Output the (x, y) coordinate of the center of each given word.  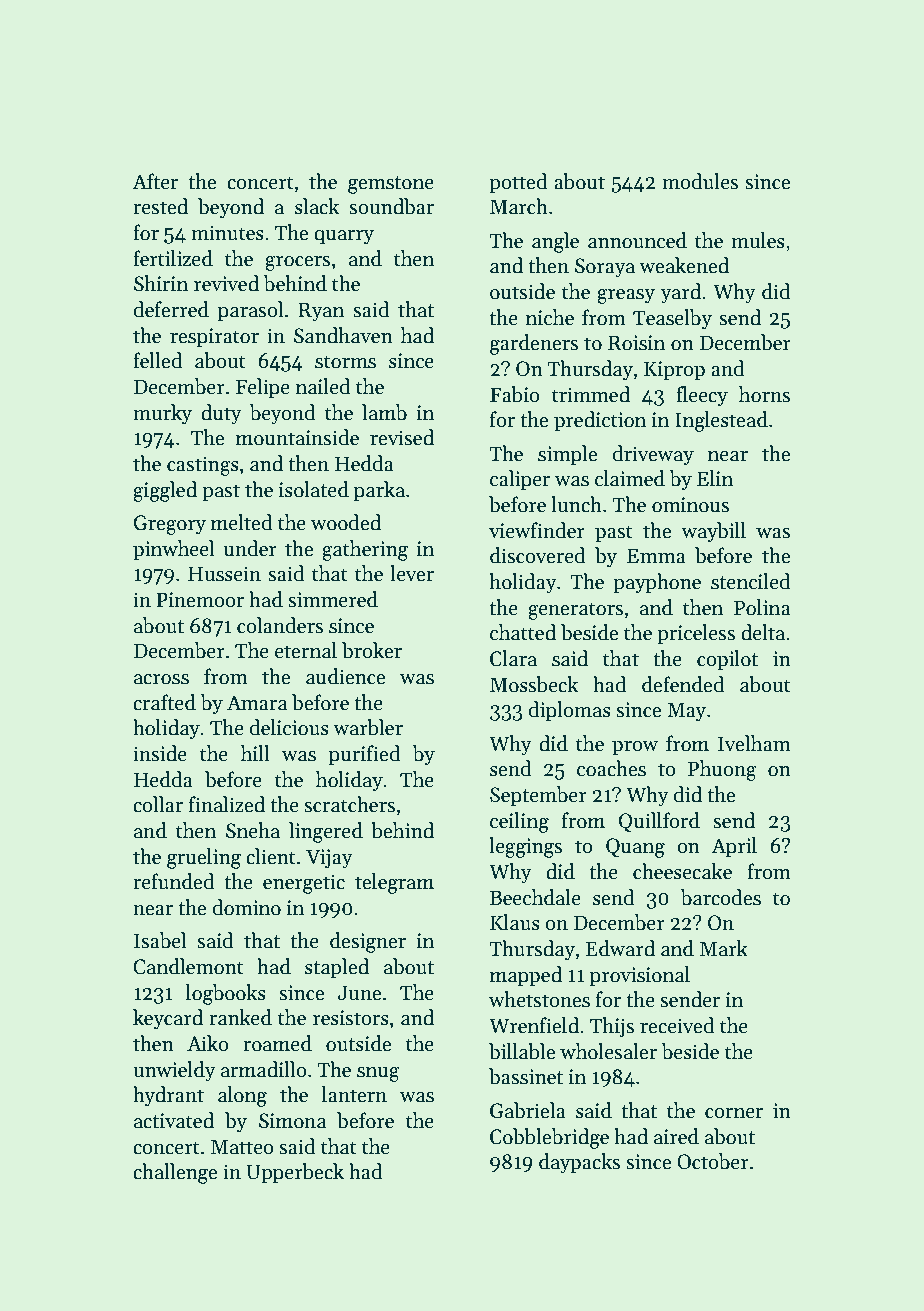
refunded (174, 881)
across (161, 679)
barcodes (721, 897)
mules (758, 240)
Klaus (515, 922)
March (519, 206)
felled (158, 360)
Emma (656, 556)
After (155, 181)
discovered (538, 555)
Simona (292, 1121)
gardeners (534, 344)
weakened (684, 265)
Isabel (160, 940)
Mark (724, 948)
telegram (394, 883)
